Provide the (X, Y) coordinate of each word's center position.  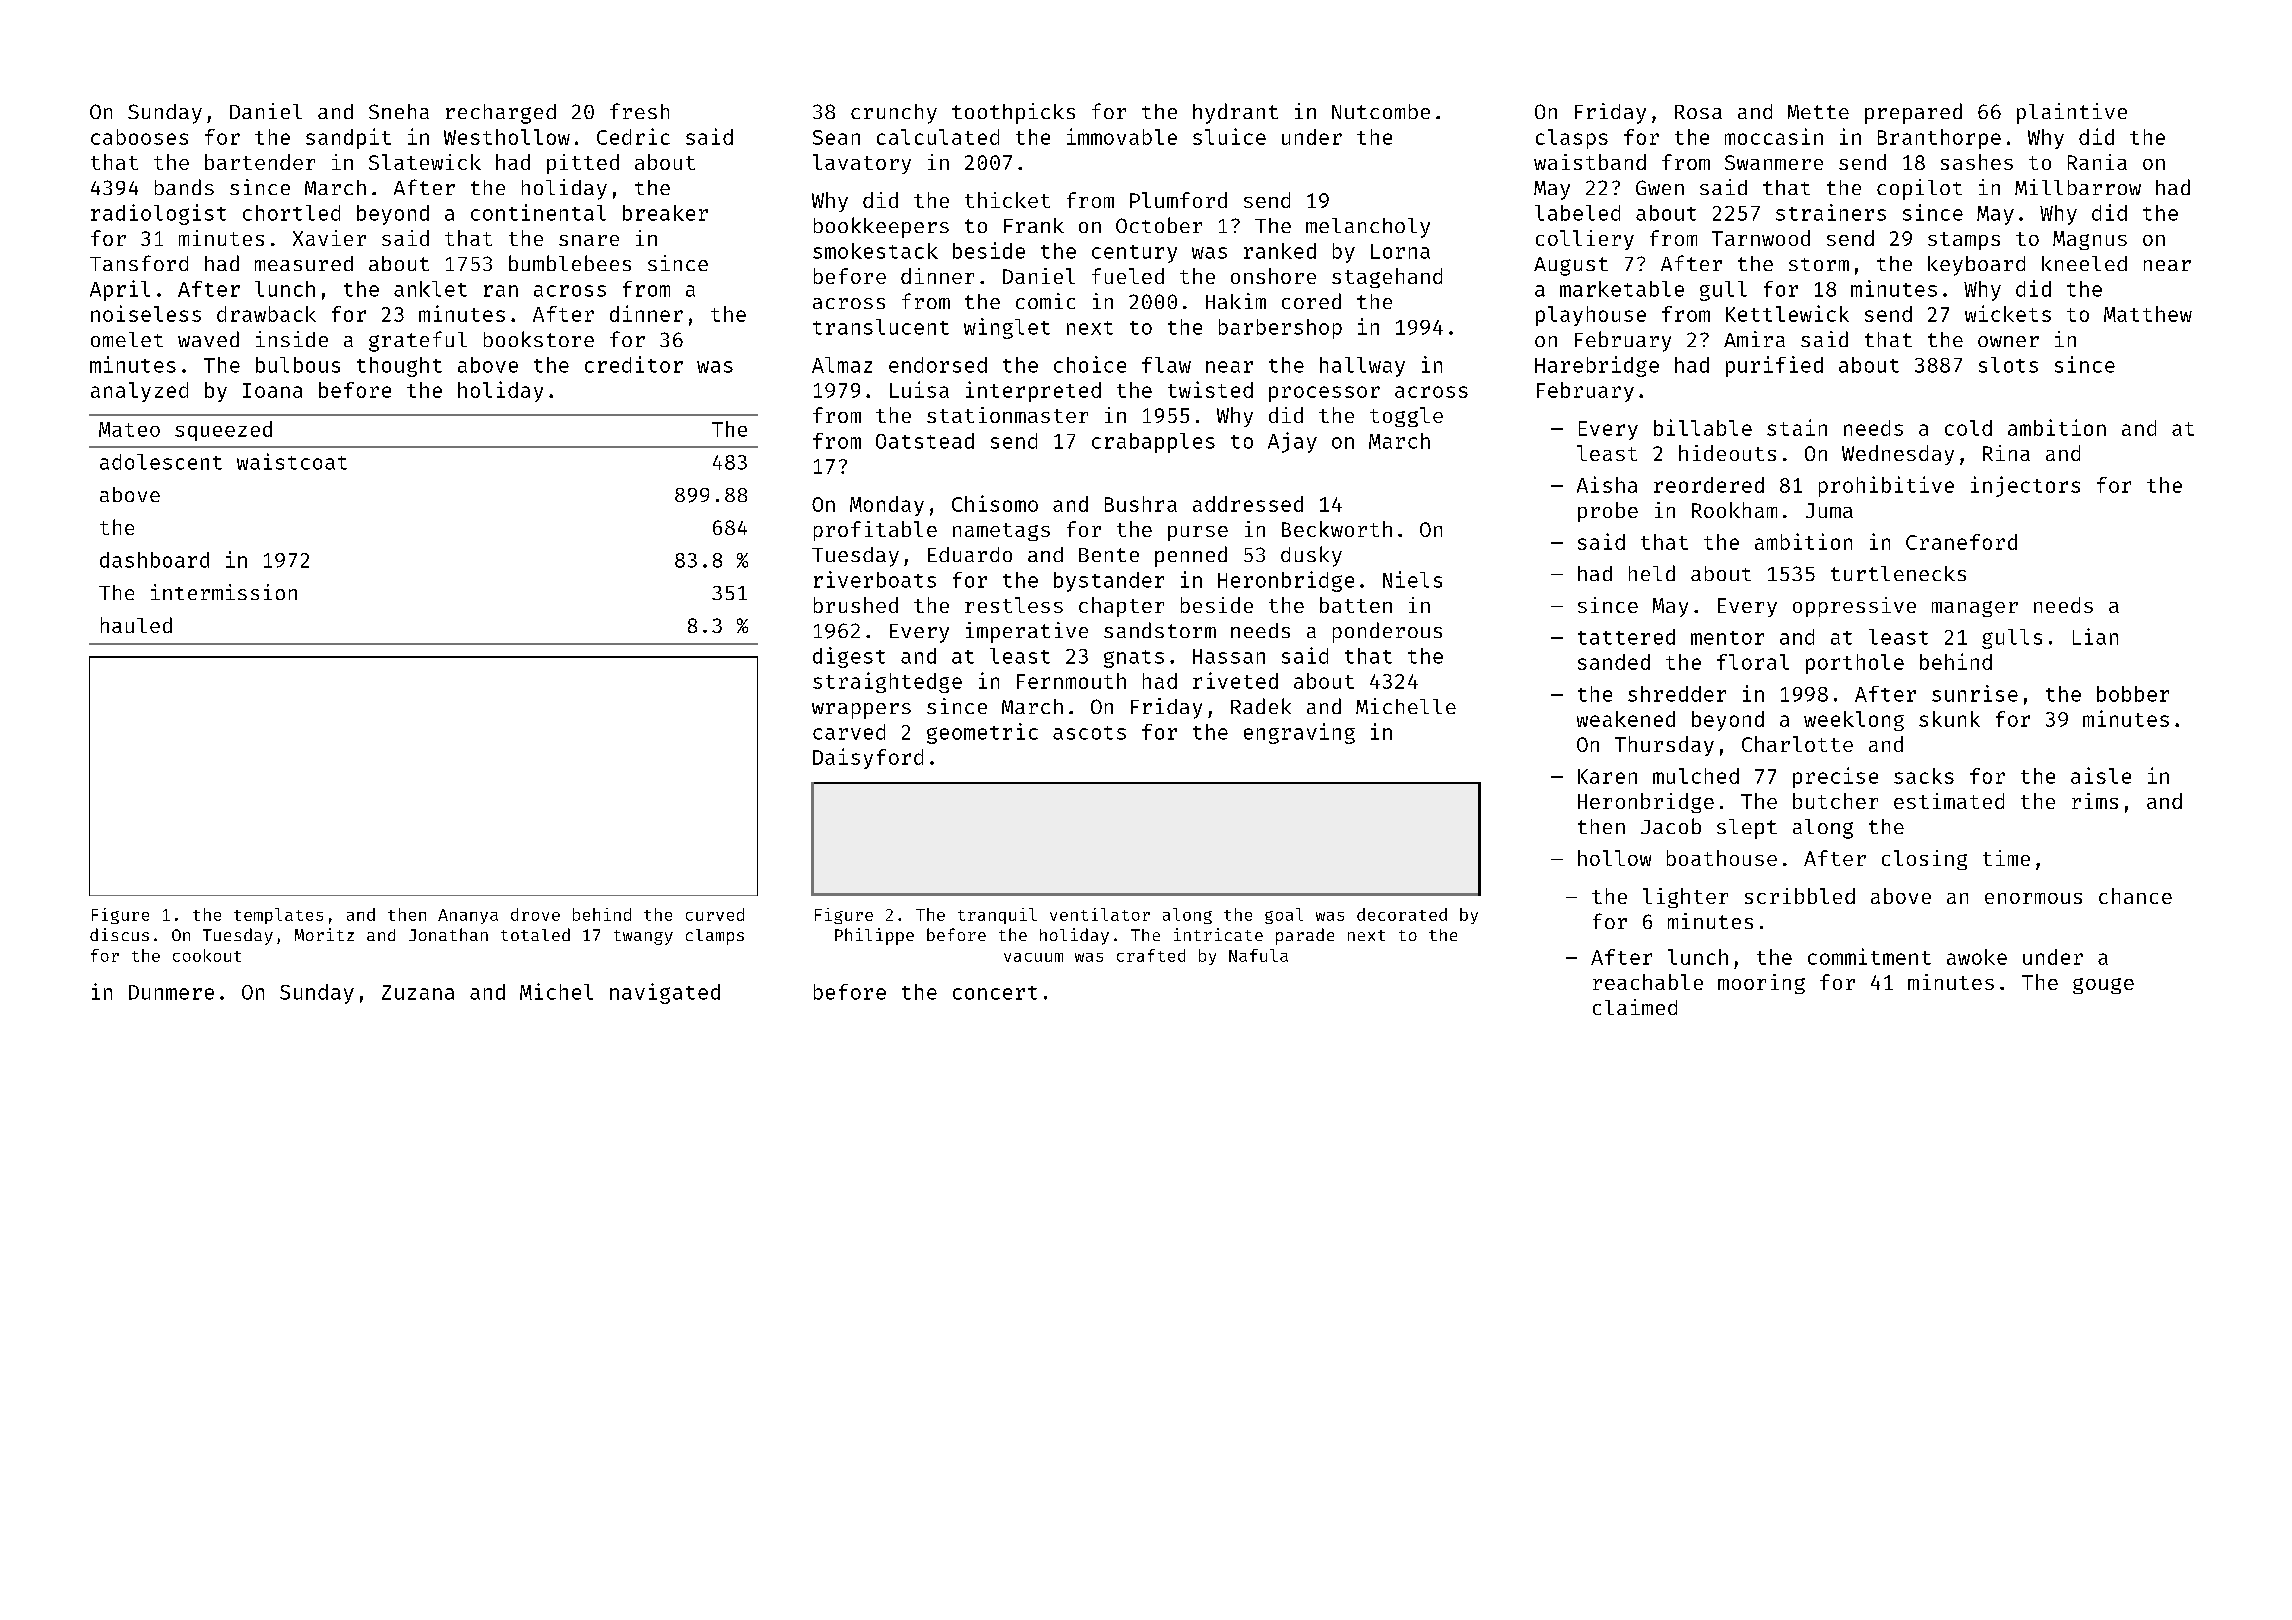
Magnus (2090, 240)
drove (535, 914)
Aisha (1607, 484)
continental (538, 212)
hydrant (1235, 113)
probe (1608, 512)
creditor (634, 364)
